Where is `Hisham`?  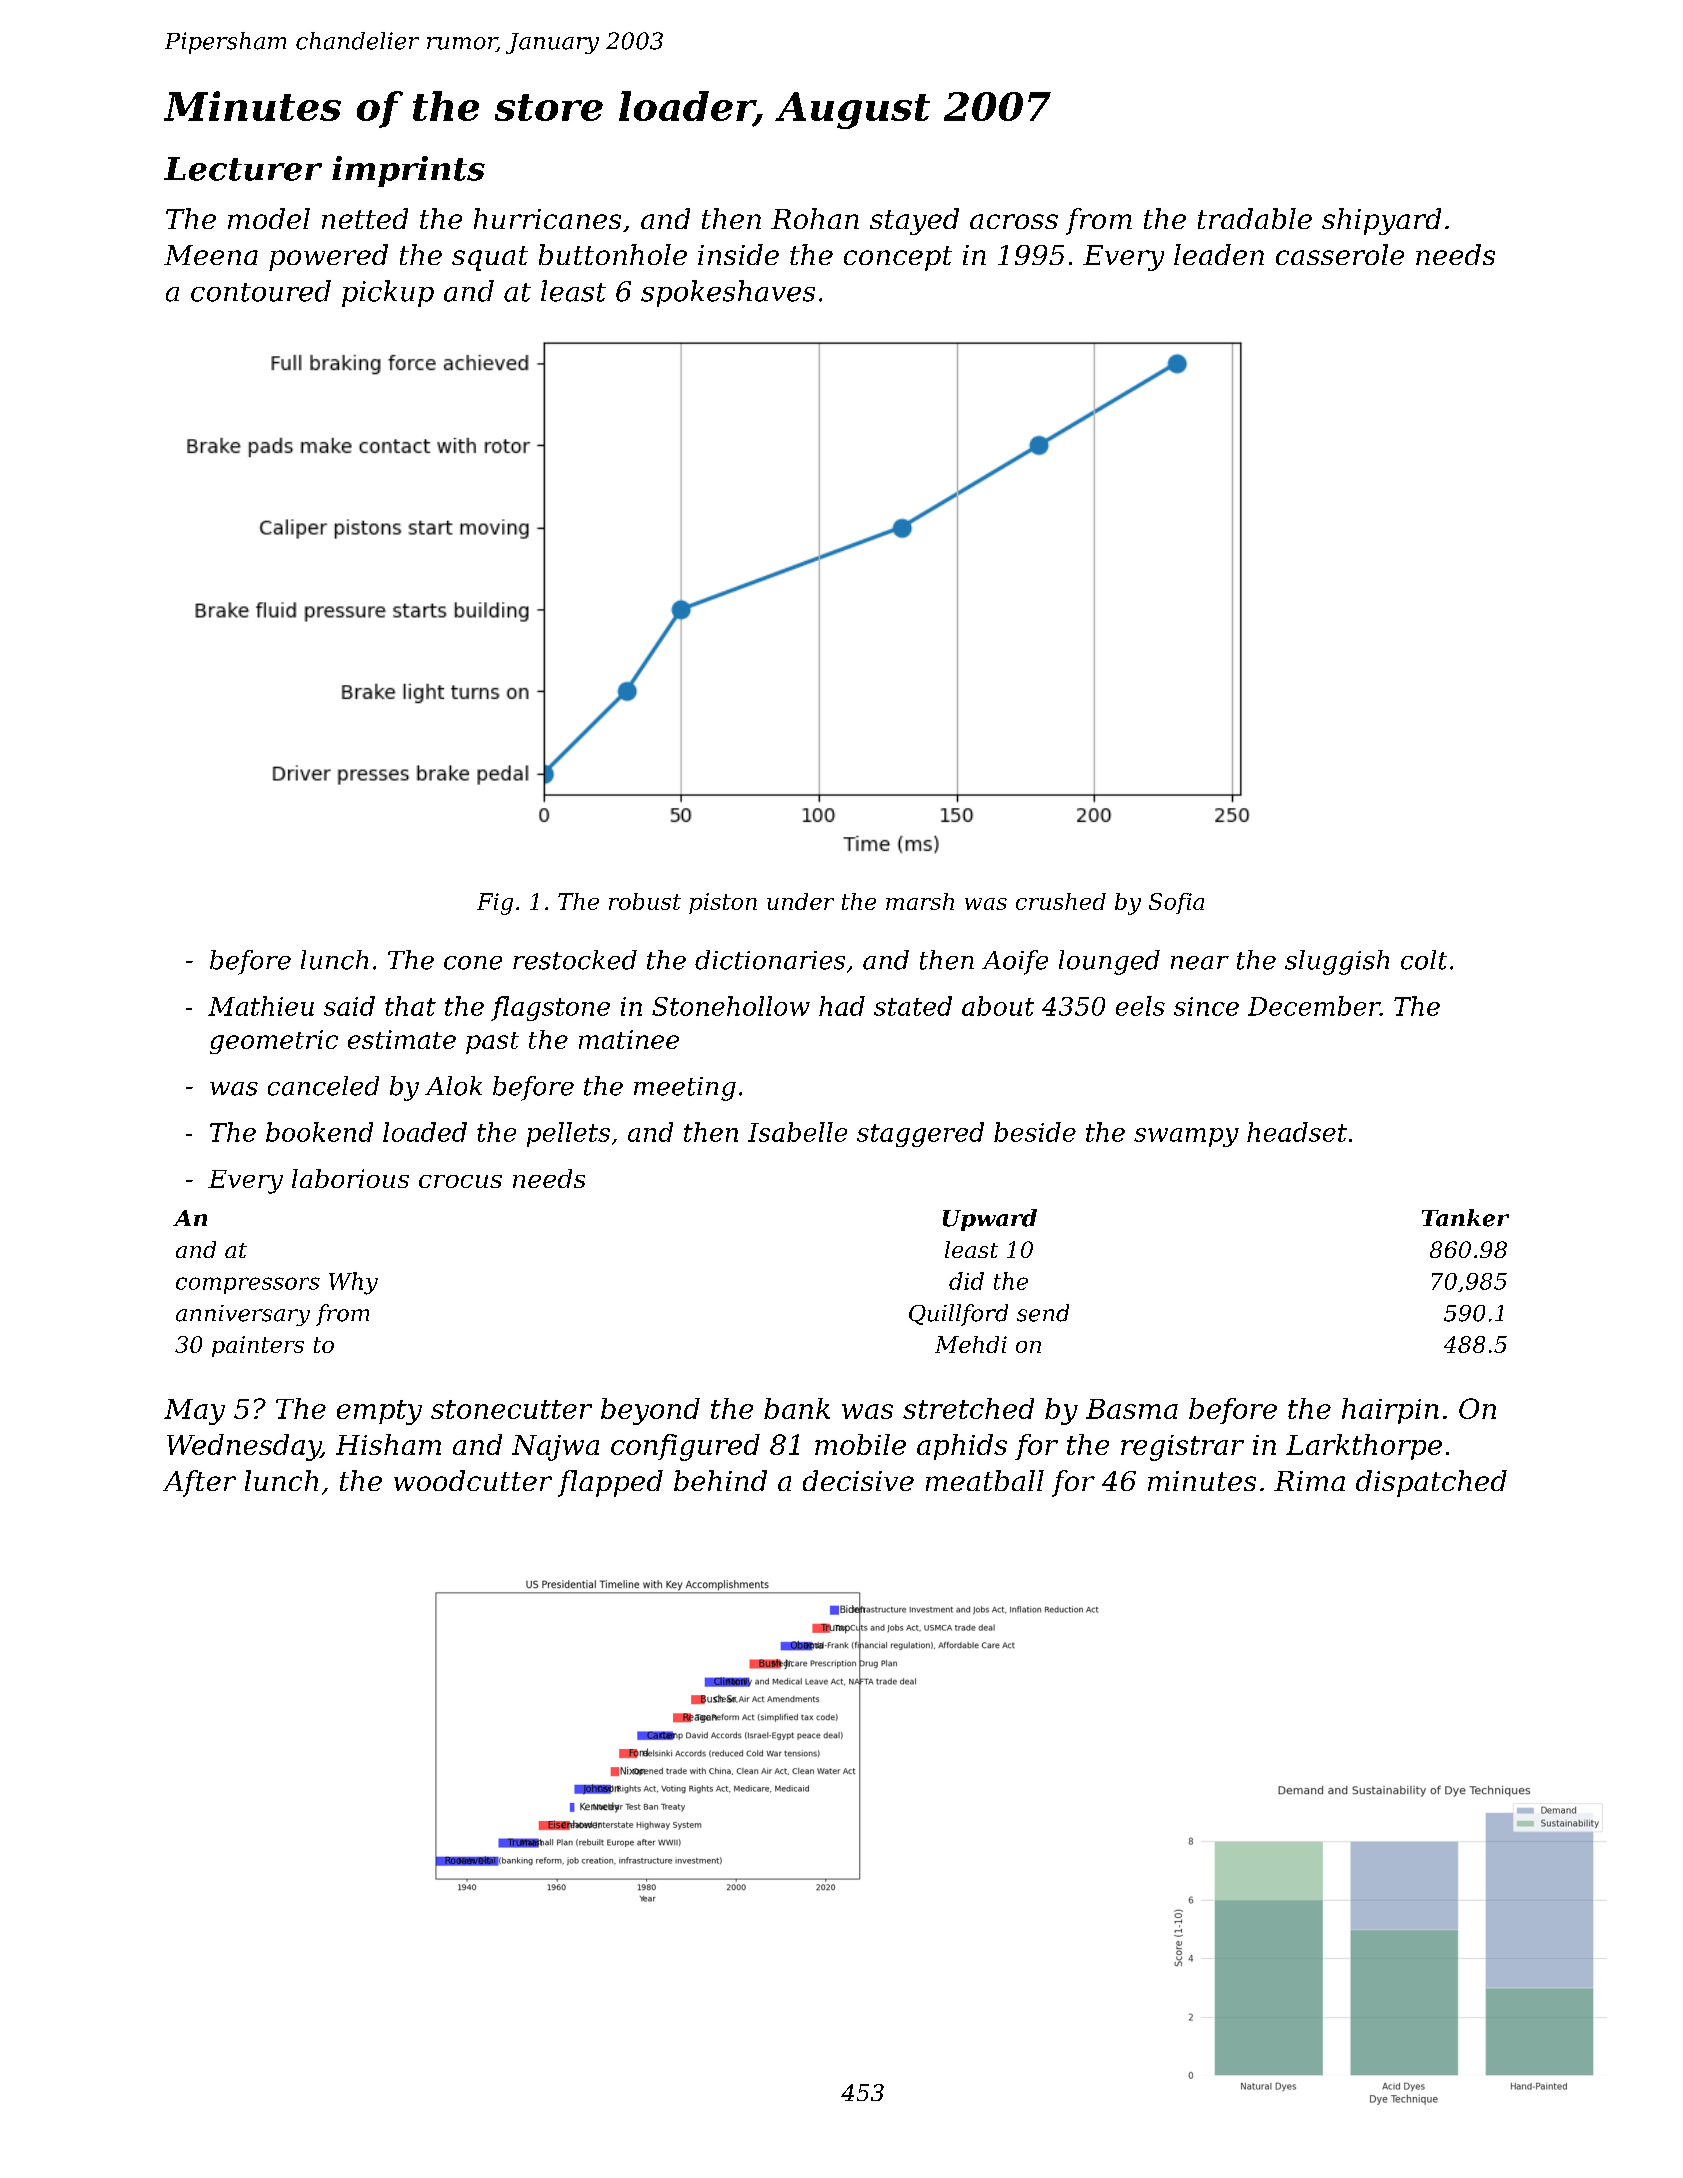 Hisham is located at coordinates (388, 1444).
